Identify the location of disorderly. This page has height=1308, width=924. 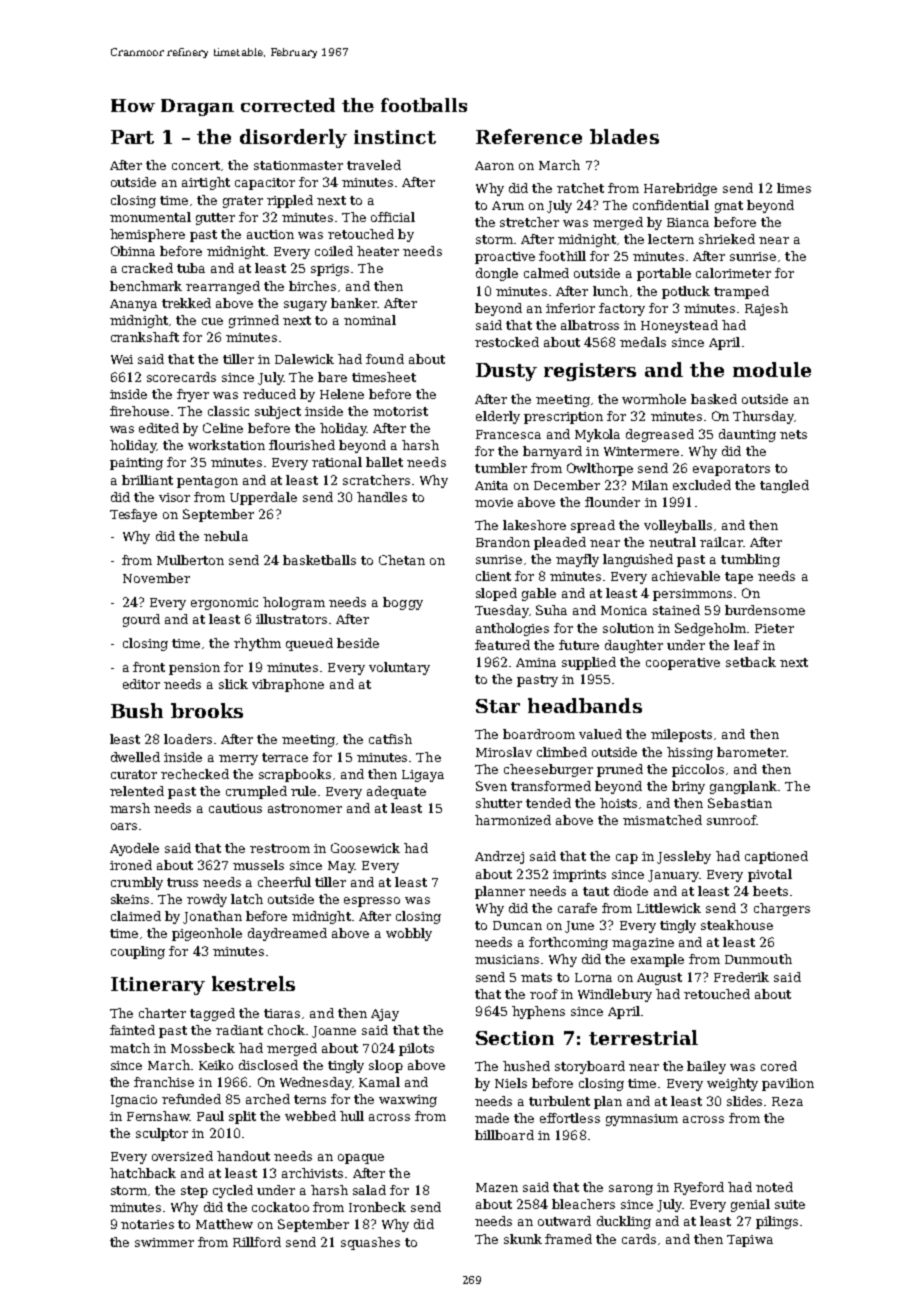
(293, 138).
